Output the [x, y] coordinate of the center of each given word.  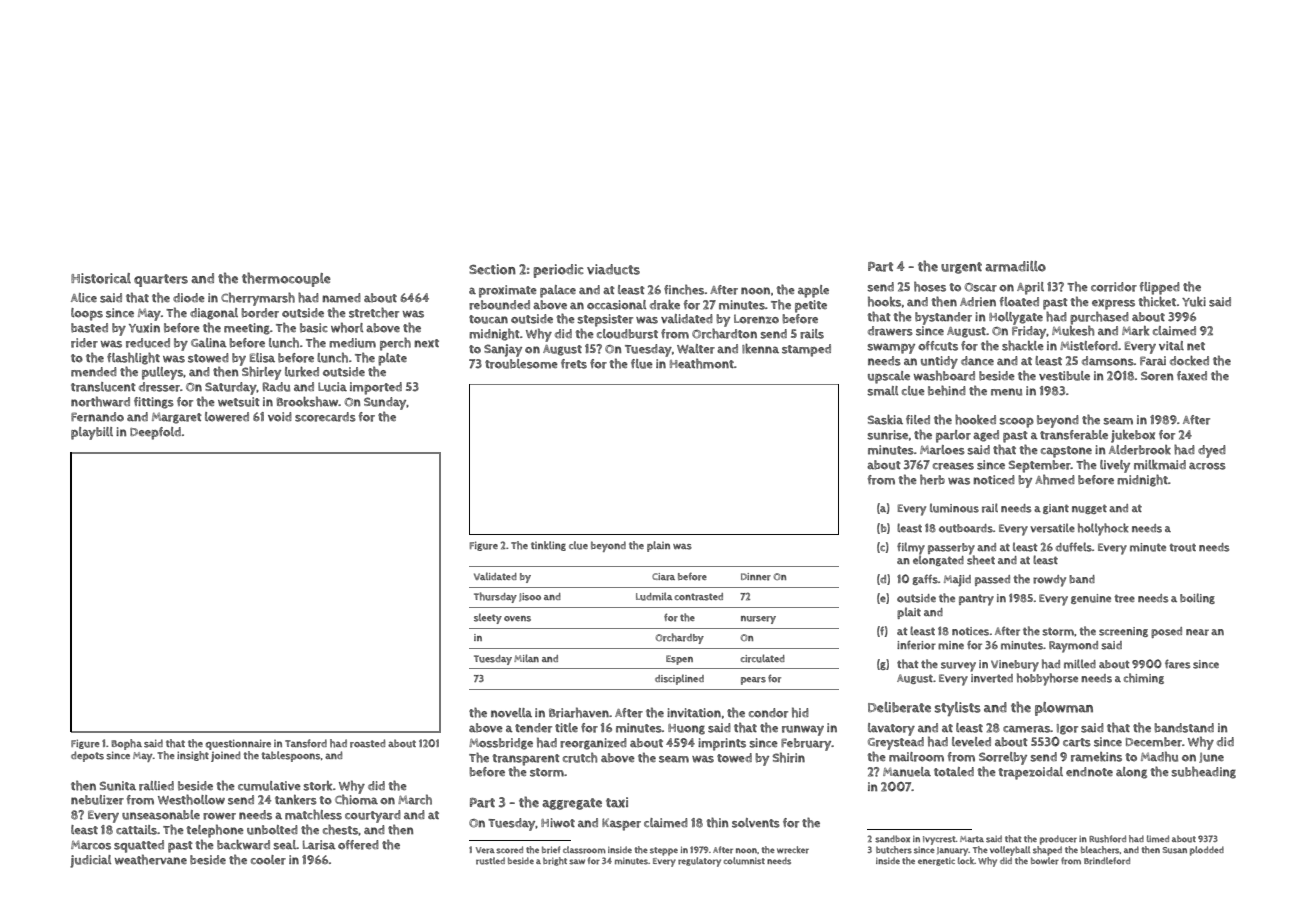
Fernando [97, 417]
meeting [247, 329]
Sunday [385, 403]
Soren [1157, 376]
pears [753, 681]
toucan [488, 319]
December [1154, 742]
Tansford [306, 743]
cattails [136, 830]
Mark [1135, 331]
